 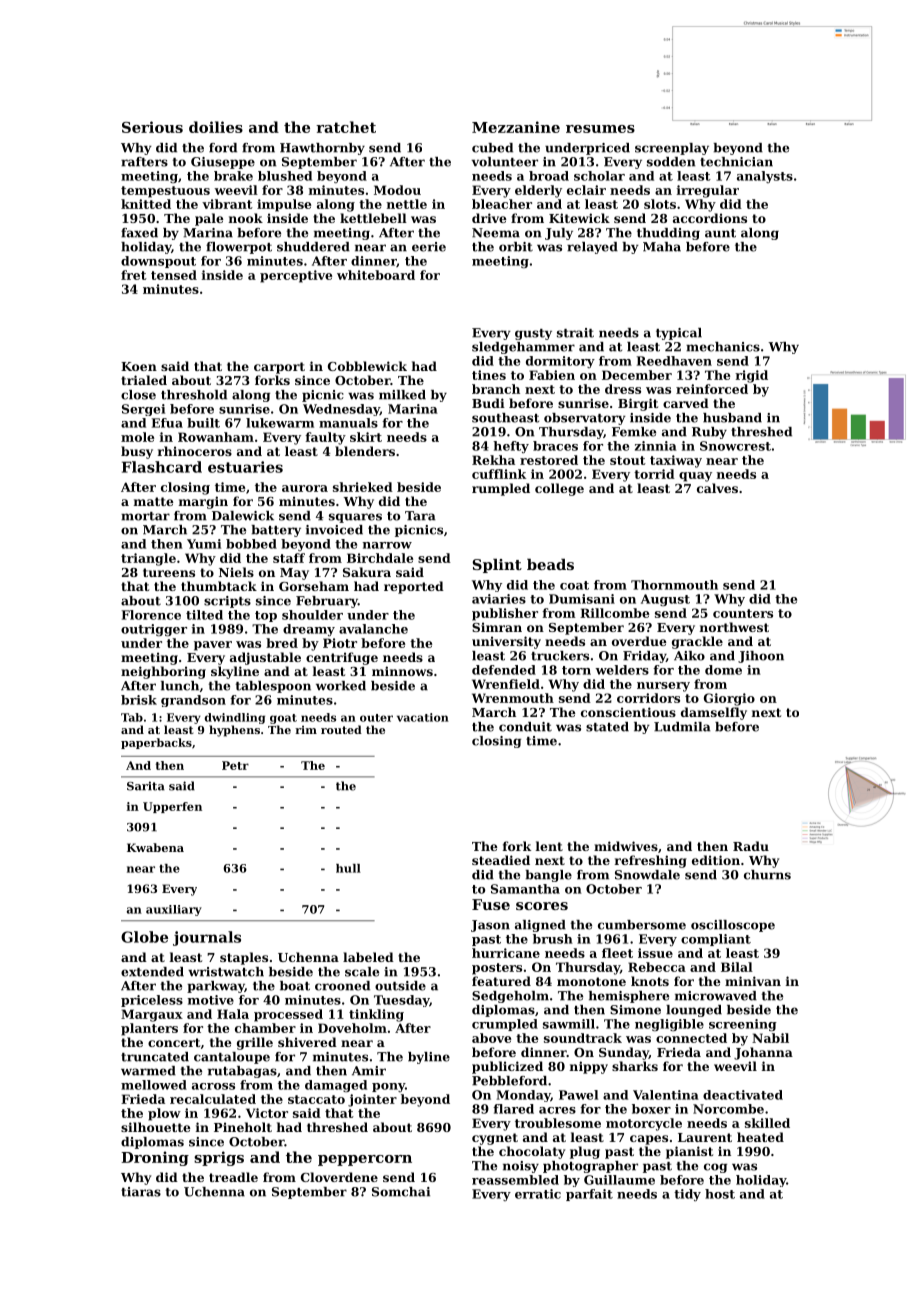 What do you see at coordinates (717, 488) in the screenshot?
I see `calves` at bounding box center [717, 488].
